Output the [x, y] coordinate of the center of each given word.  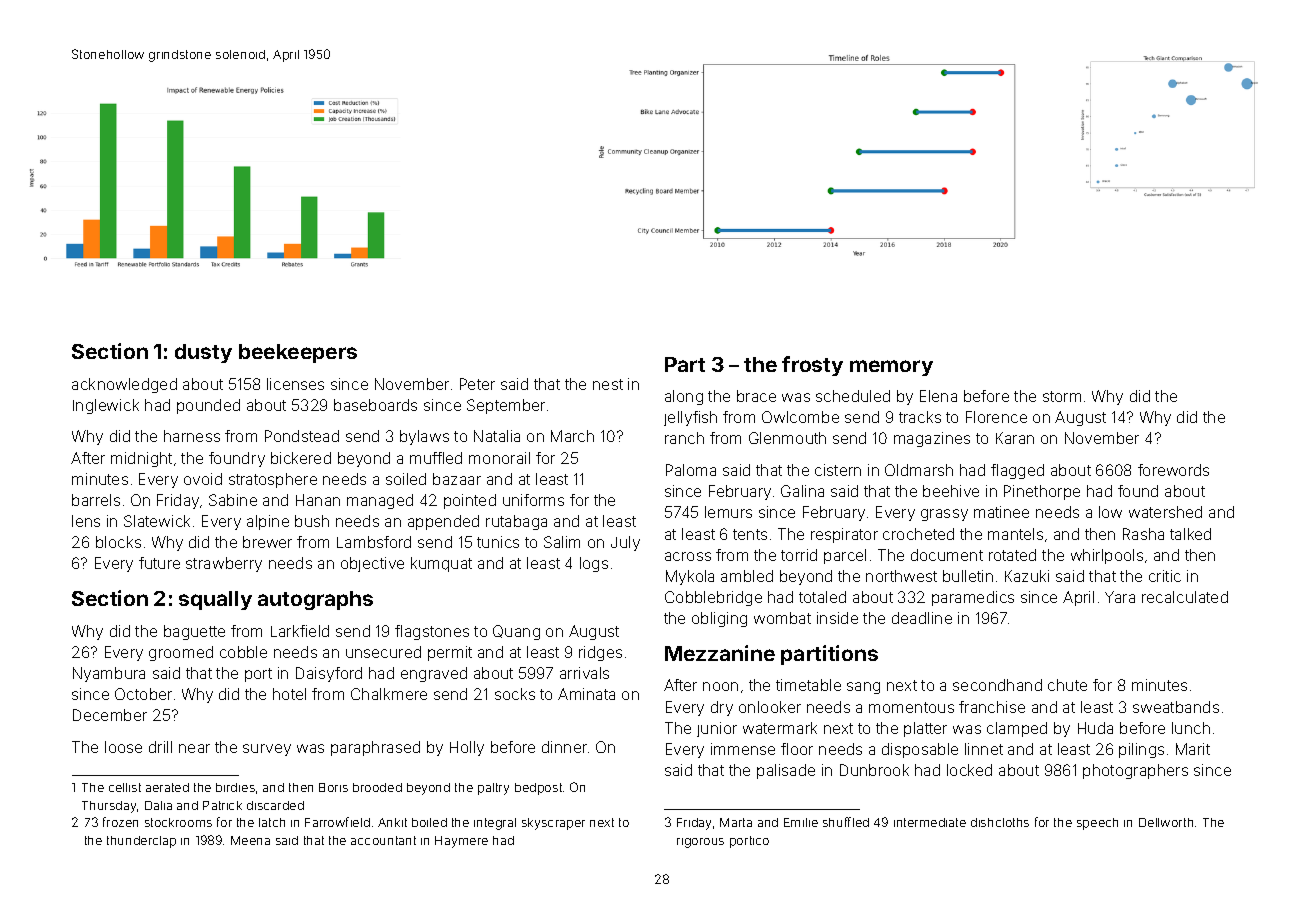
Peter [477, 384]
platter [925, 729]
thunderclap [141, 842]
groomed [181, 653]
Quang [516, 632]
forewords [1173, 470]
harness [192, 436]
